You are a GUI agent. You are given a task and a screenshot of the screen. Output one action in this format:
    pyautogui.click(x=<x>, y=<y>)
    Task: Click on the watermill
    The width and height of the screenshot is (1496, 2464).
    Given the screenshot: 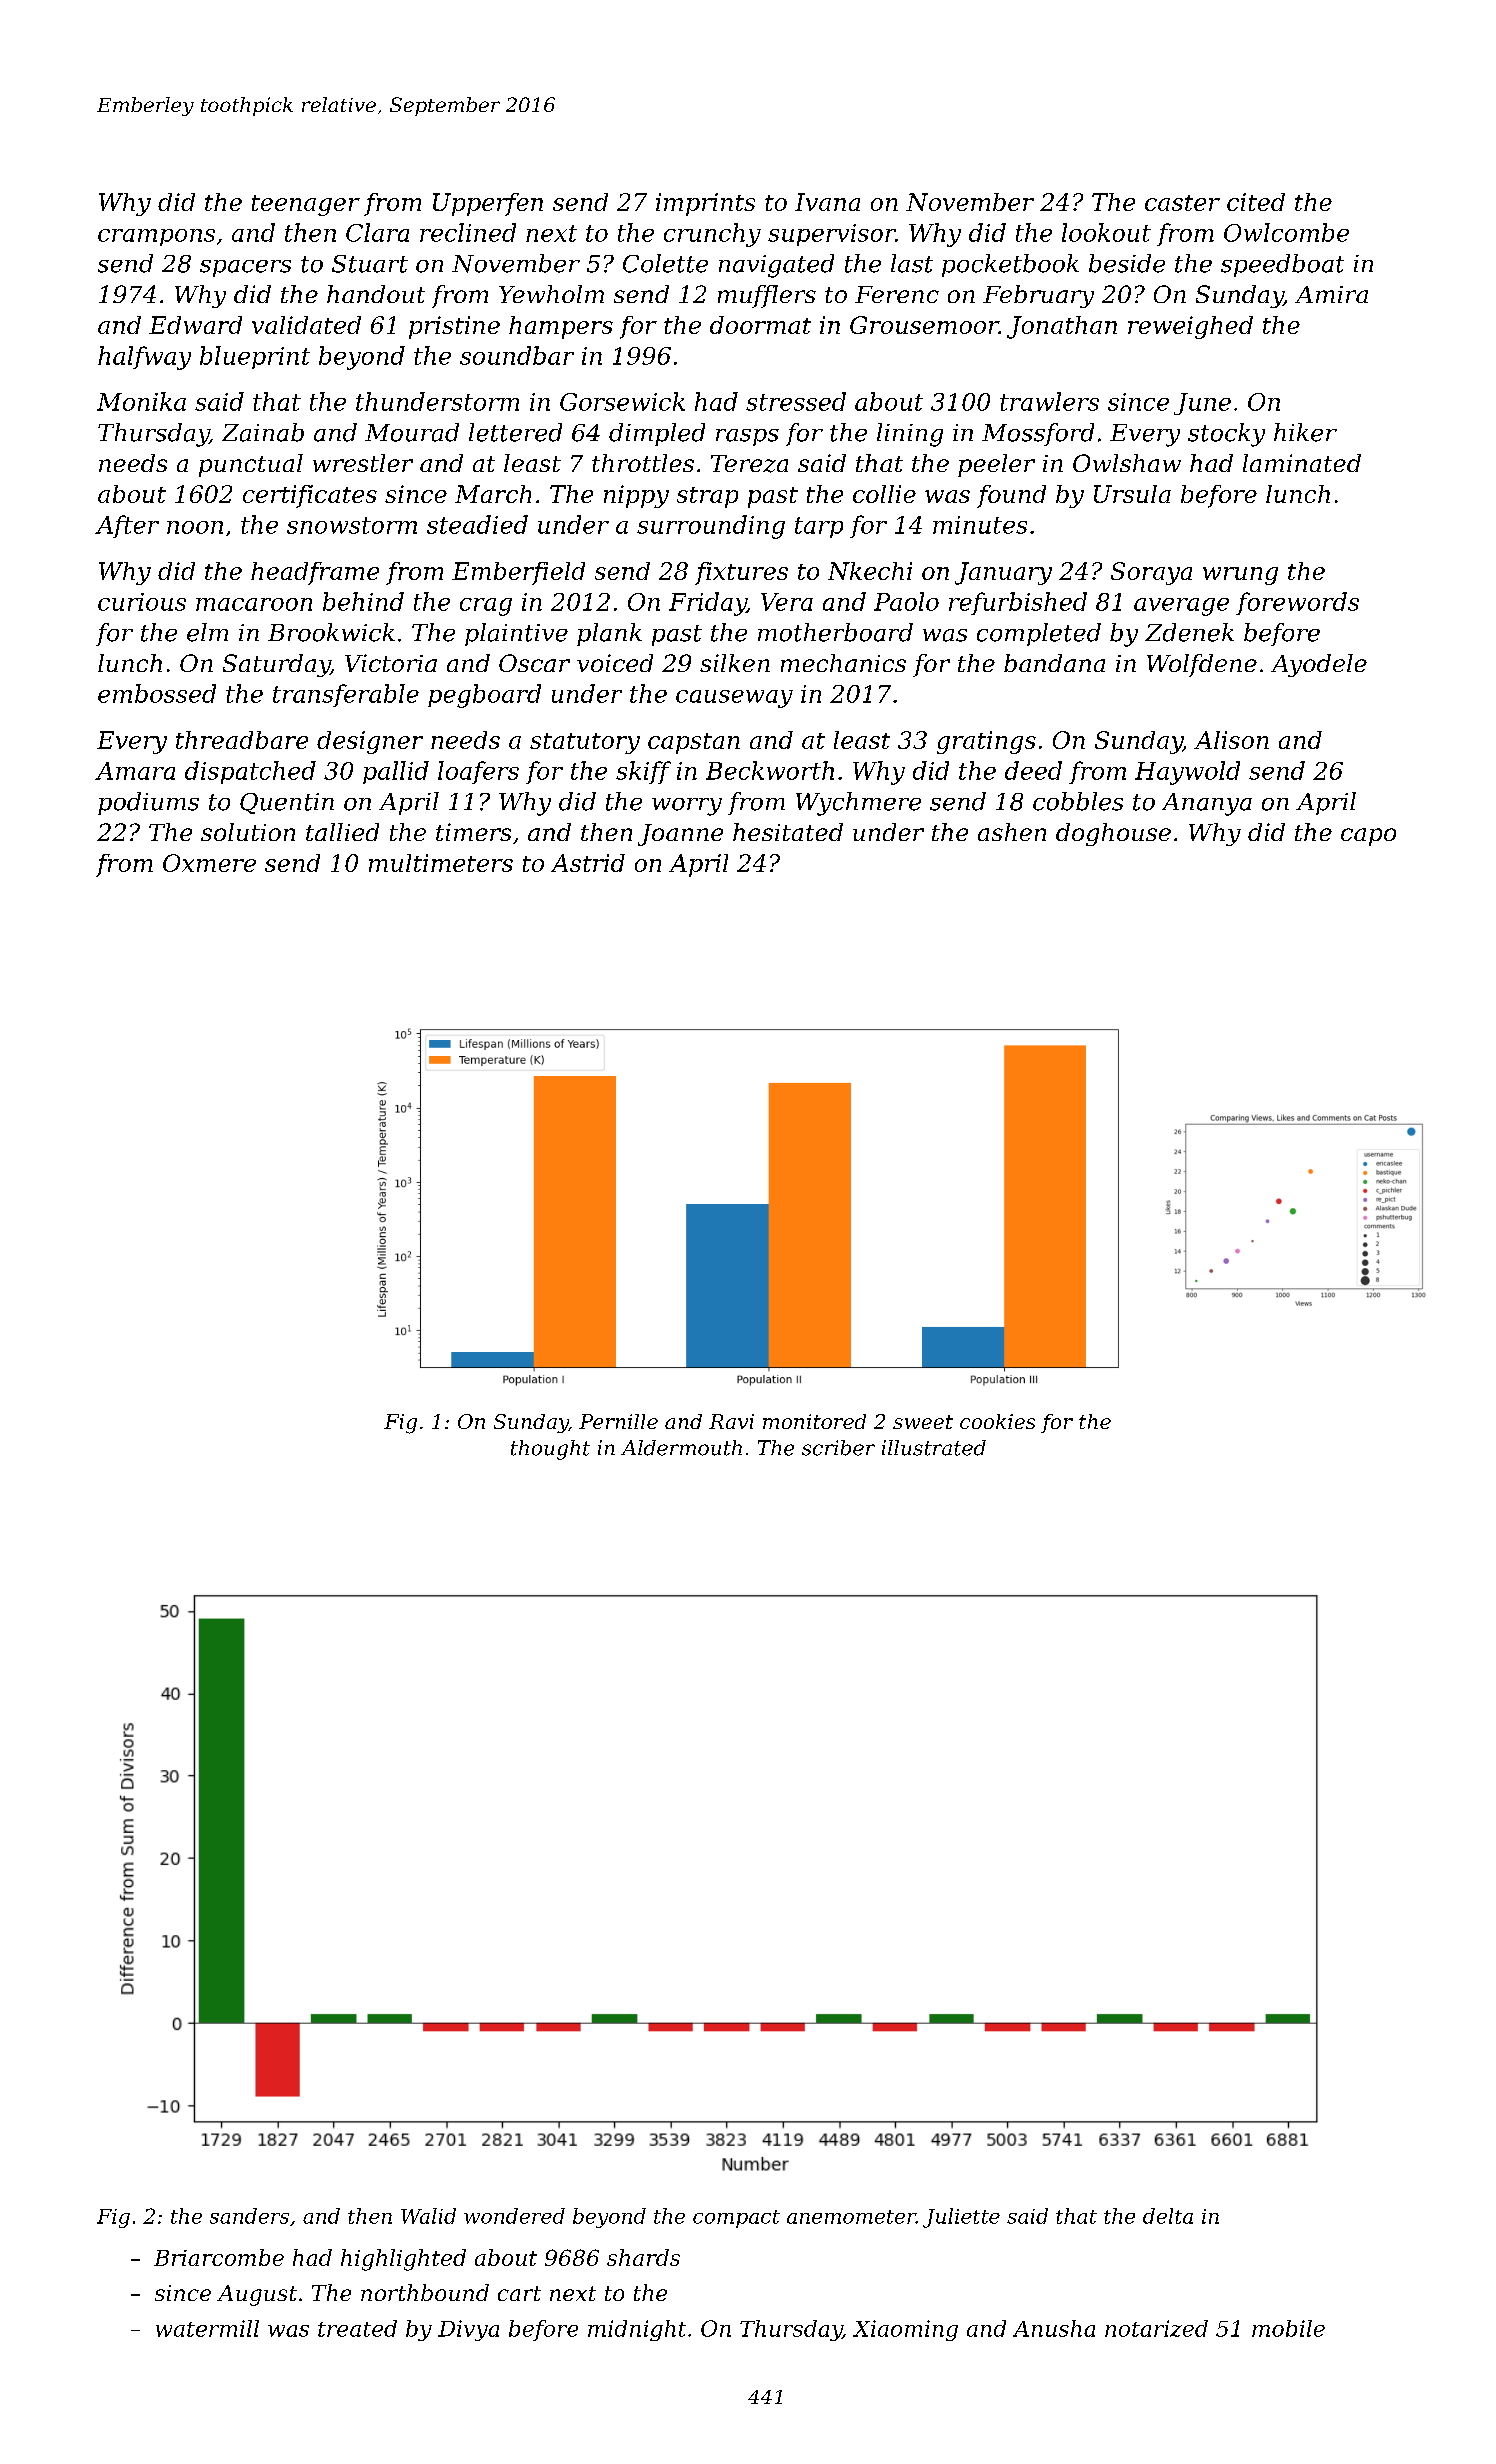 What is the action you would take?
    pyautogui.click(x=207, y=2328)
